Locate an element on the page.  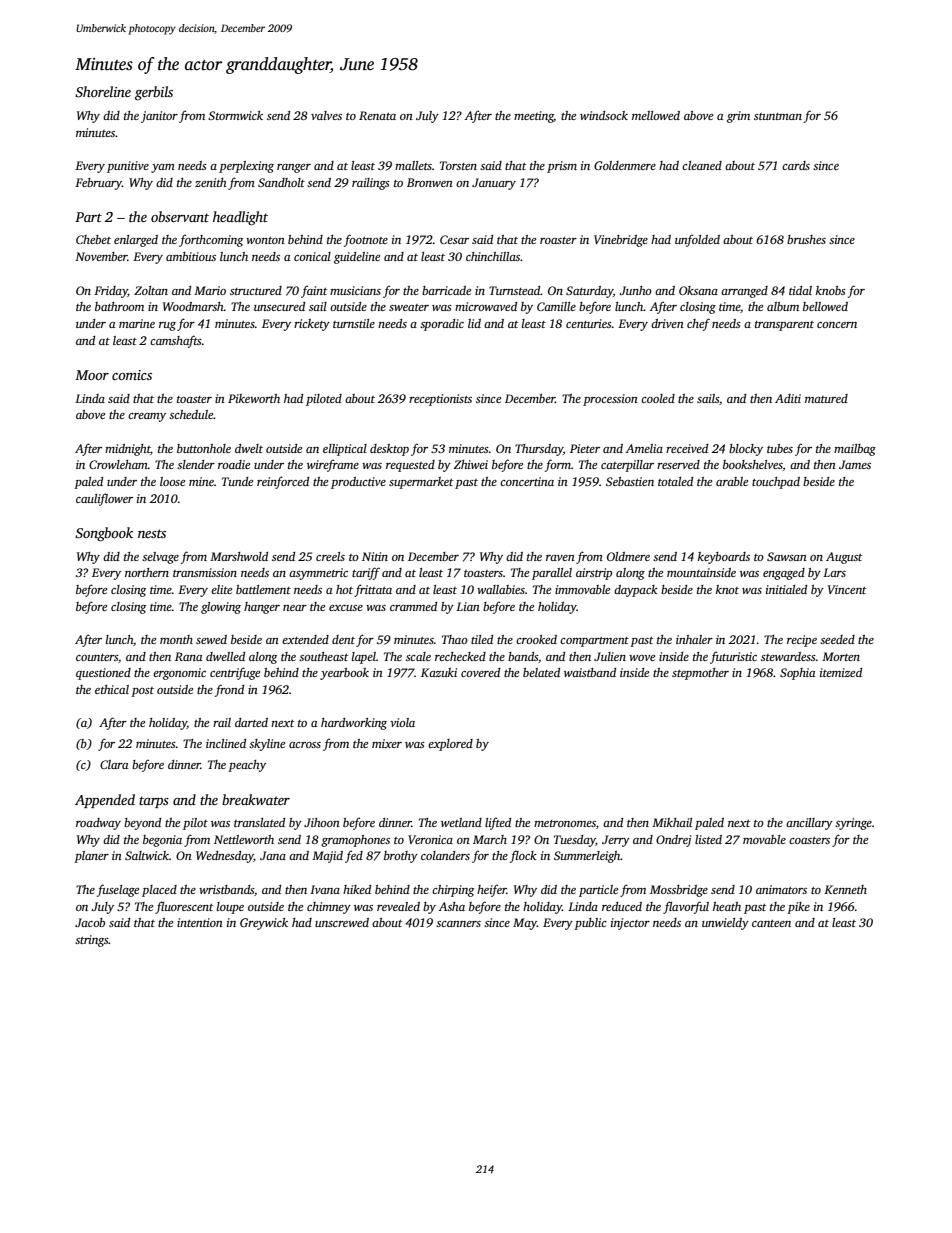
raven is located at coordinates (560, 558).
